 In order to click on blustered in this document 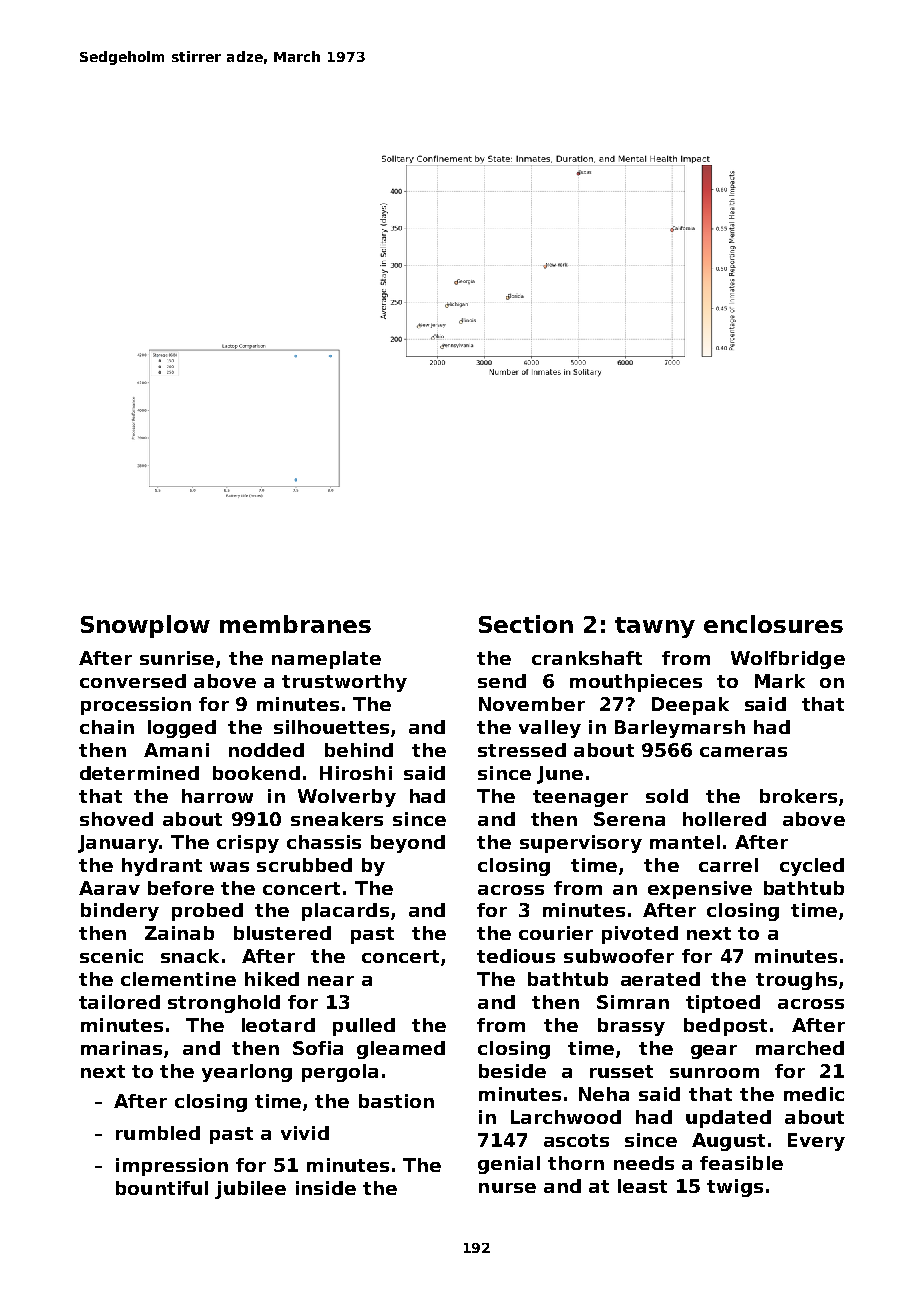, I will do `click(282, 933)`.
